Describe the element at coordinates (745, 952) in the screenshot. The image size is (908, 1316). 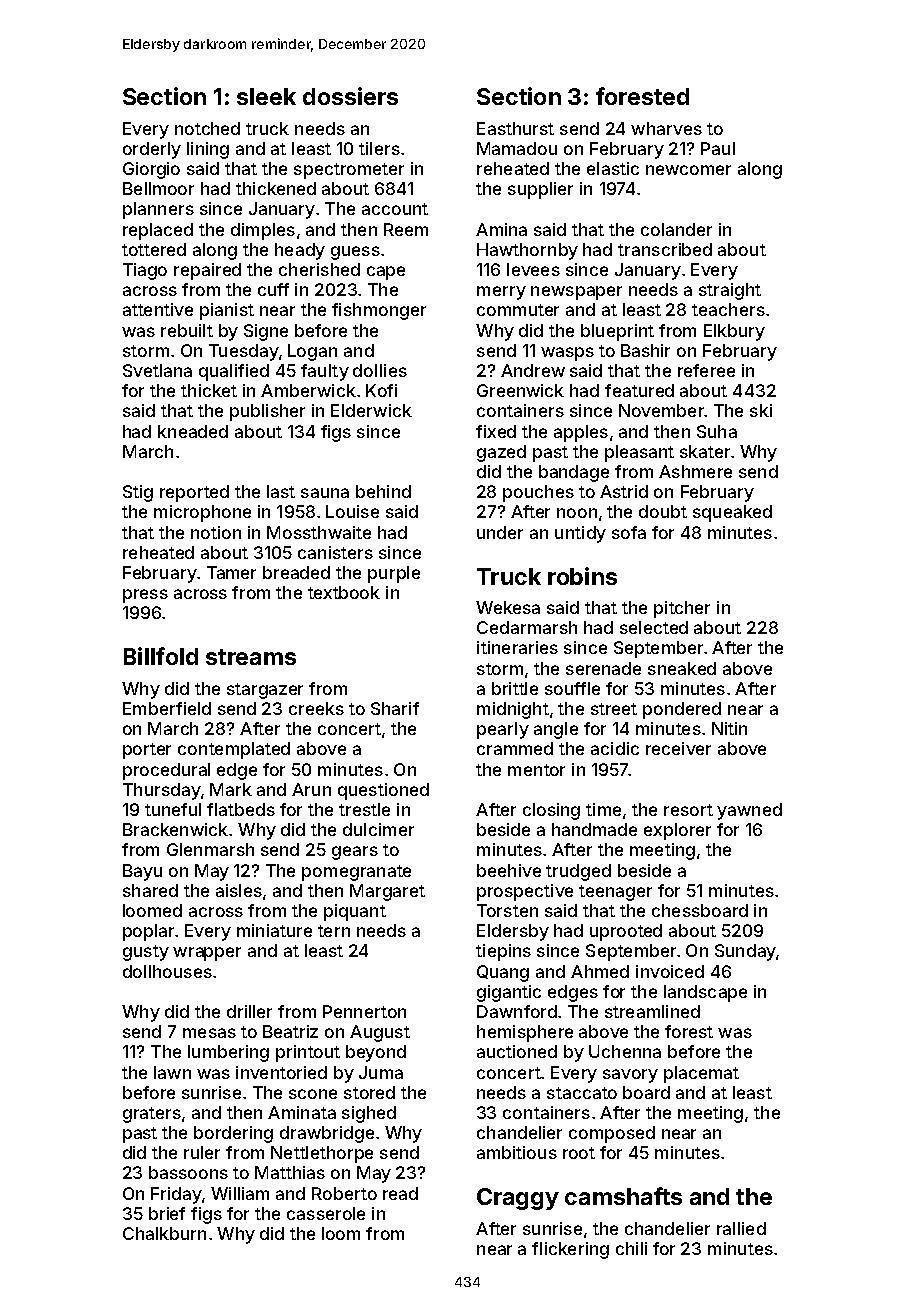
I see `Sunday` at that location.
